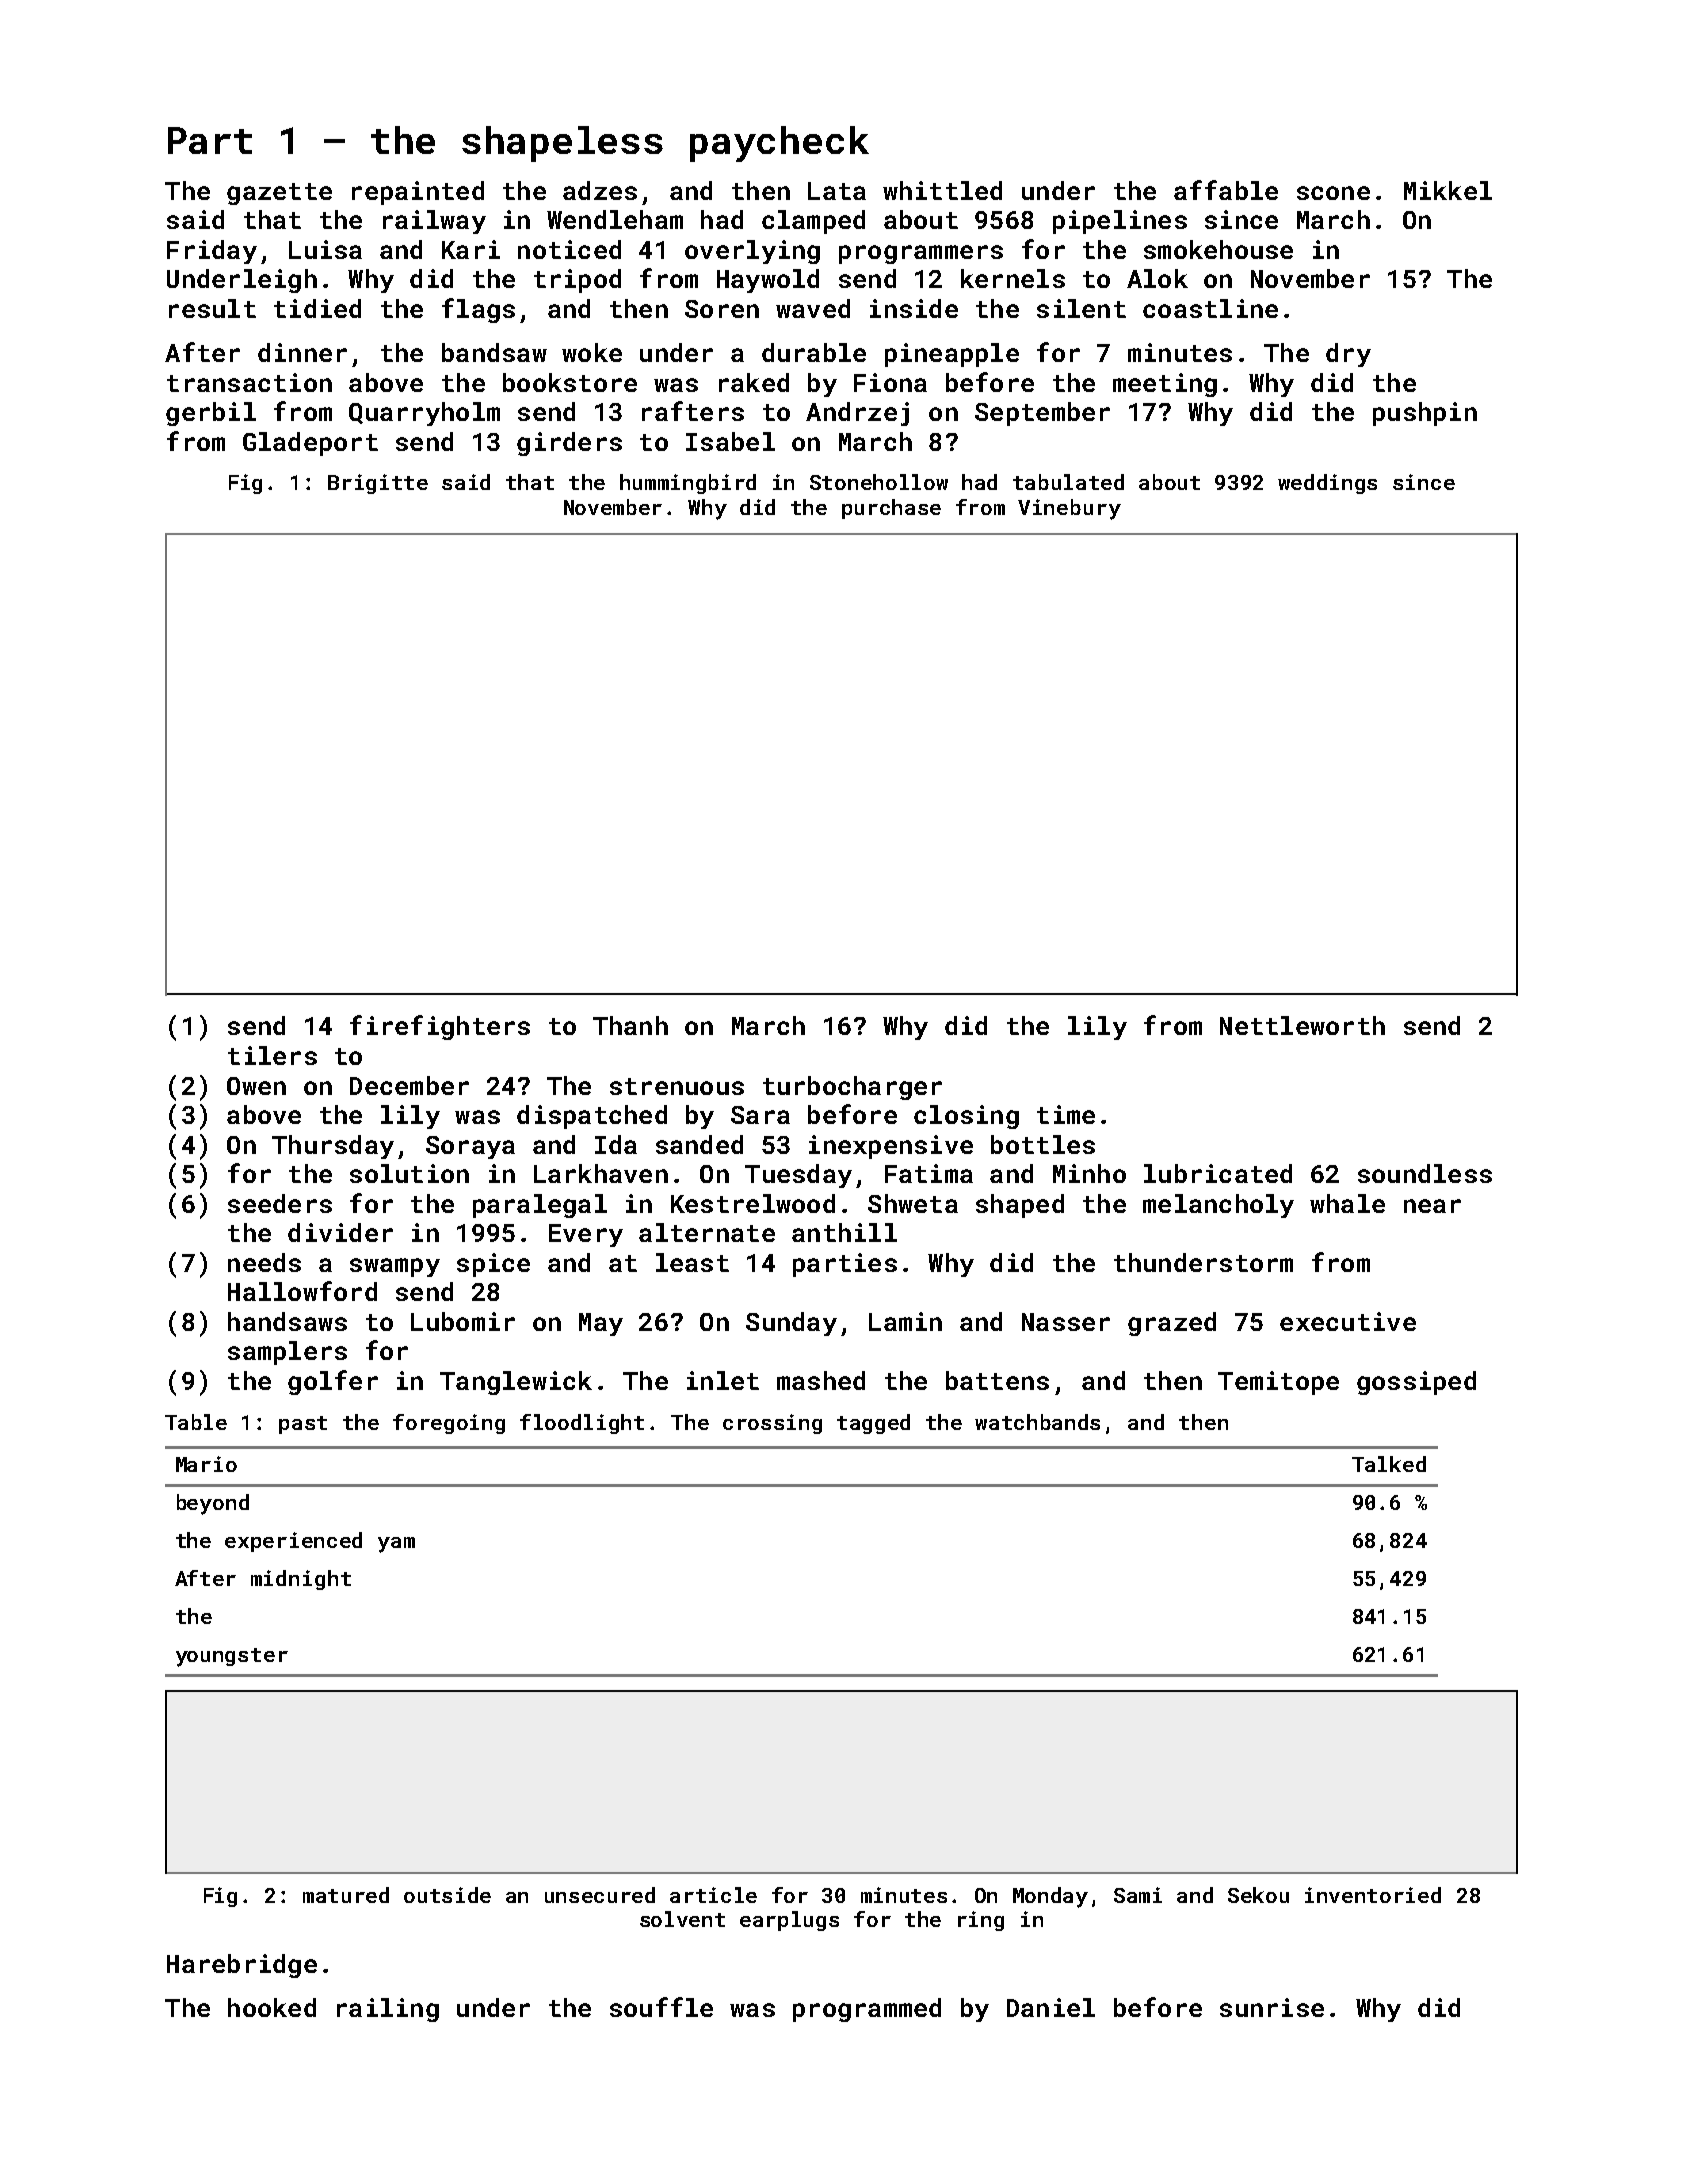 The image size is (1683, 2178). I want to click on programmed, so click(867, 2010).
